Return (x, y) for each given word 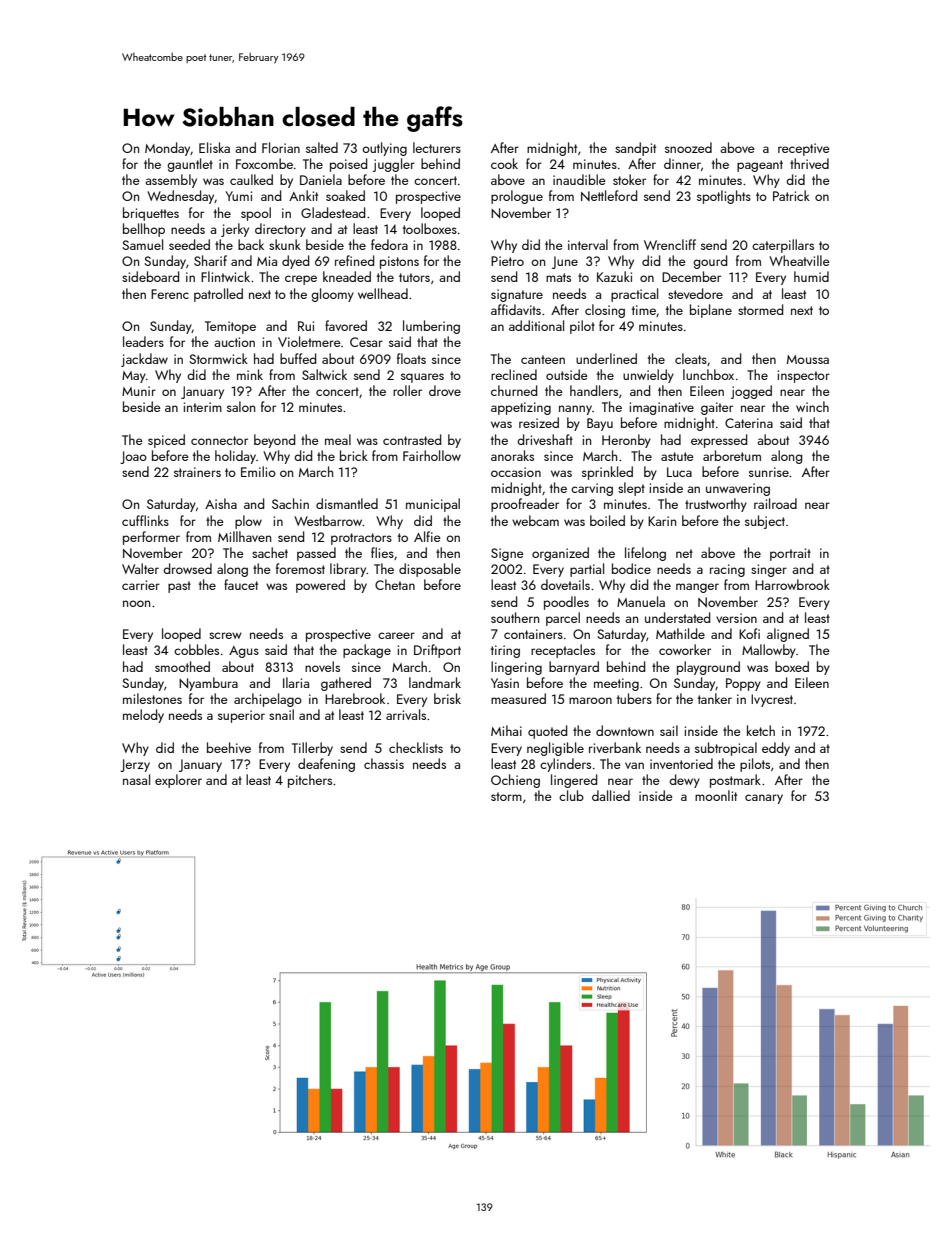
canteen (543, 359)
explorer (178, 781)
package (367, 651)
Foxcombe (264, 163)
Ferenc (170, 294)
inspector (804, 376)
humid (811, 276)
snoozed (688, 147)
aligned (788, 635)
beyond (274, 441)
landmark (435, 682)
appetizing (521, 408)
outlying (384, 149)
